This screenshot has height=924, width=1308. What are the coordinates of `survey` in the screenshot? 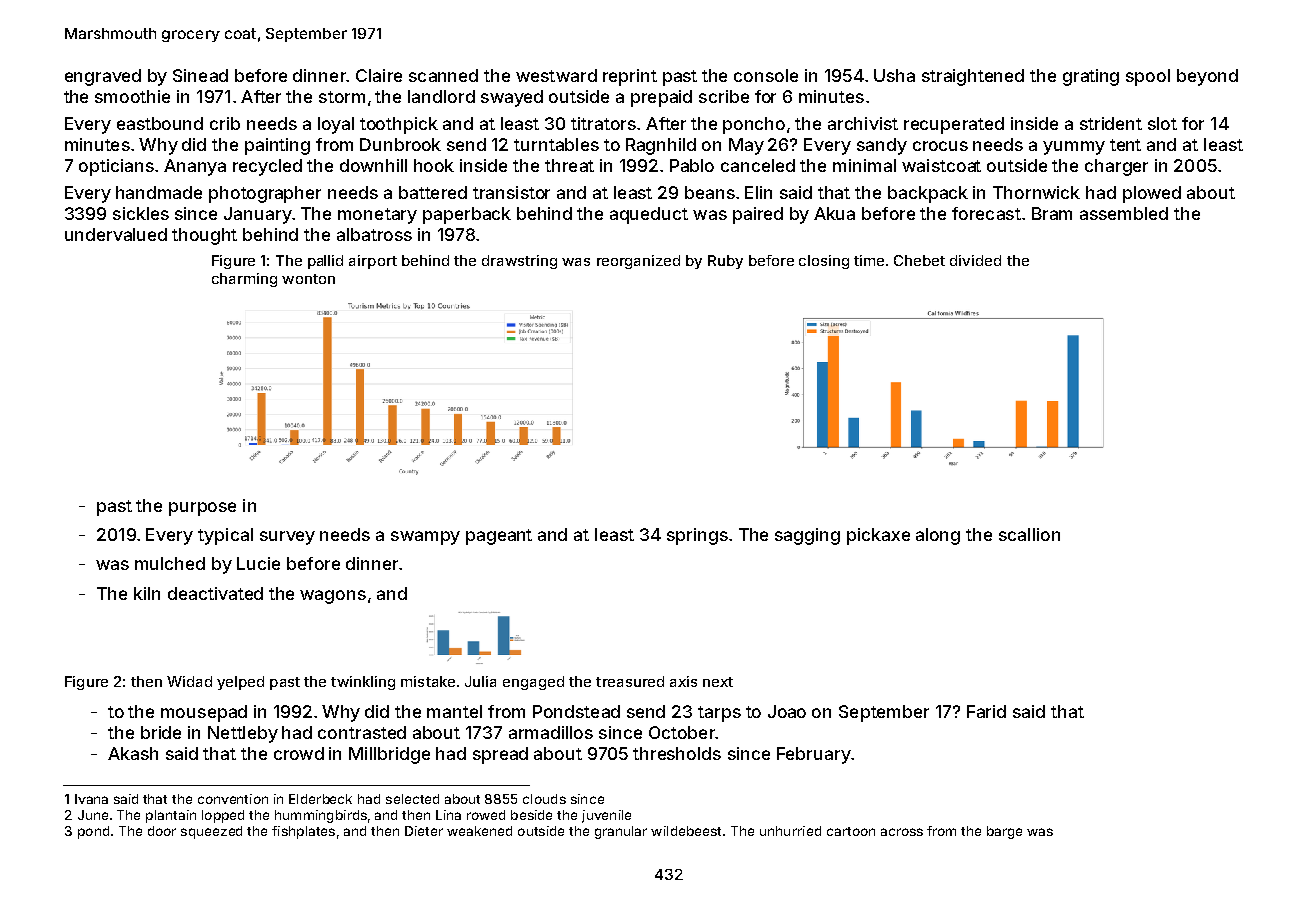 It's located at (287, 538).
